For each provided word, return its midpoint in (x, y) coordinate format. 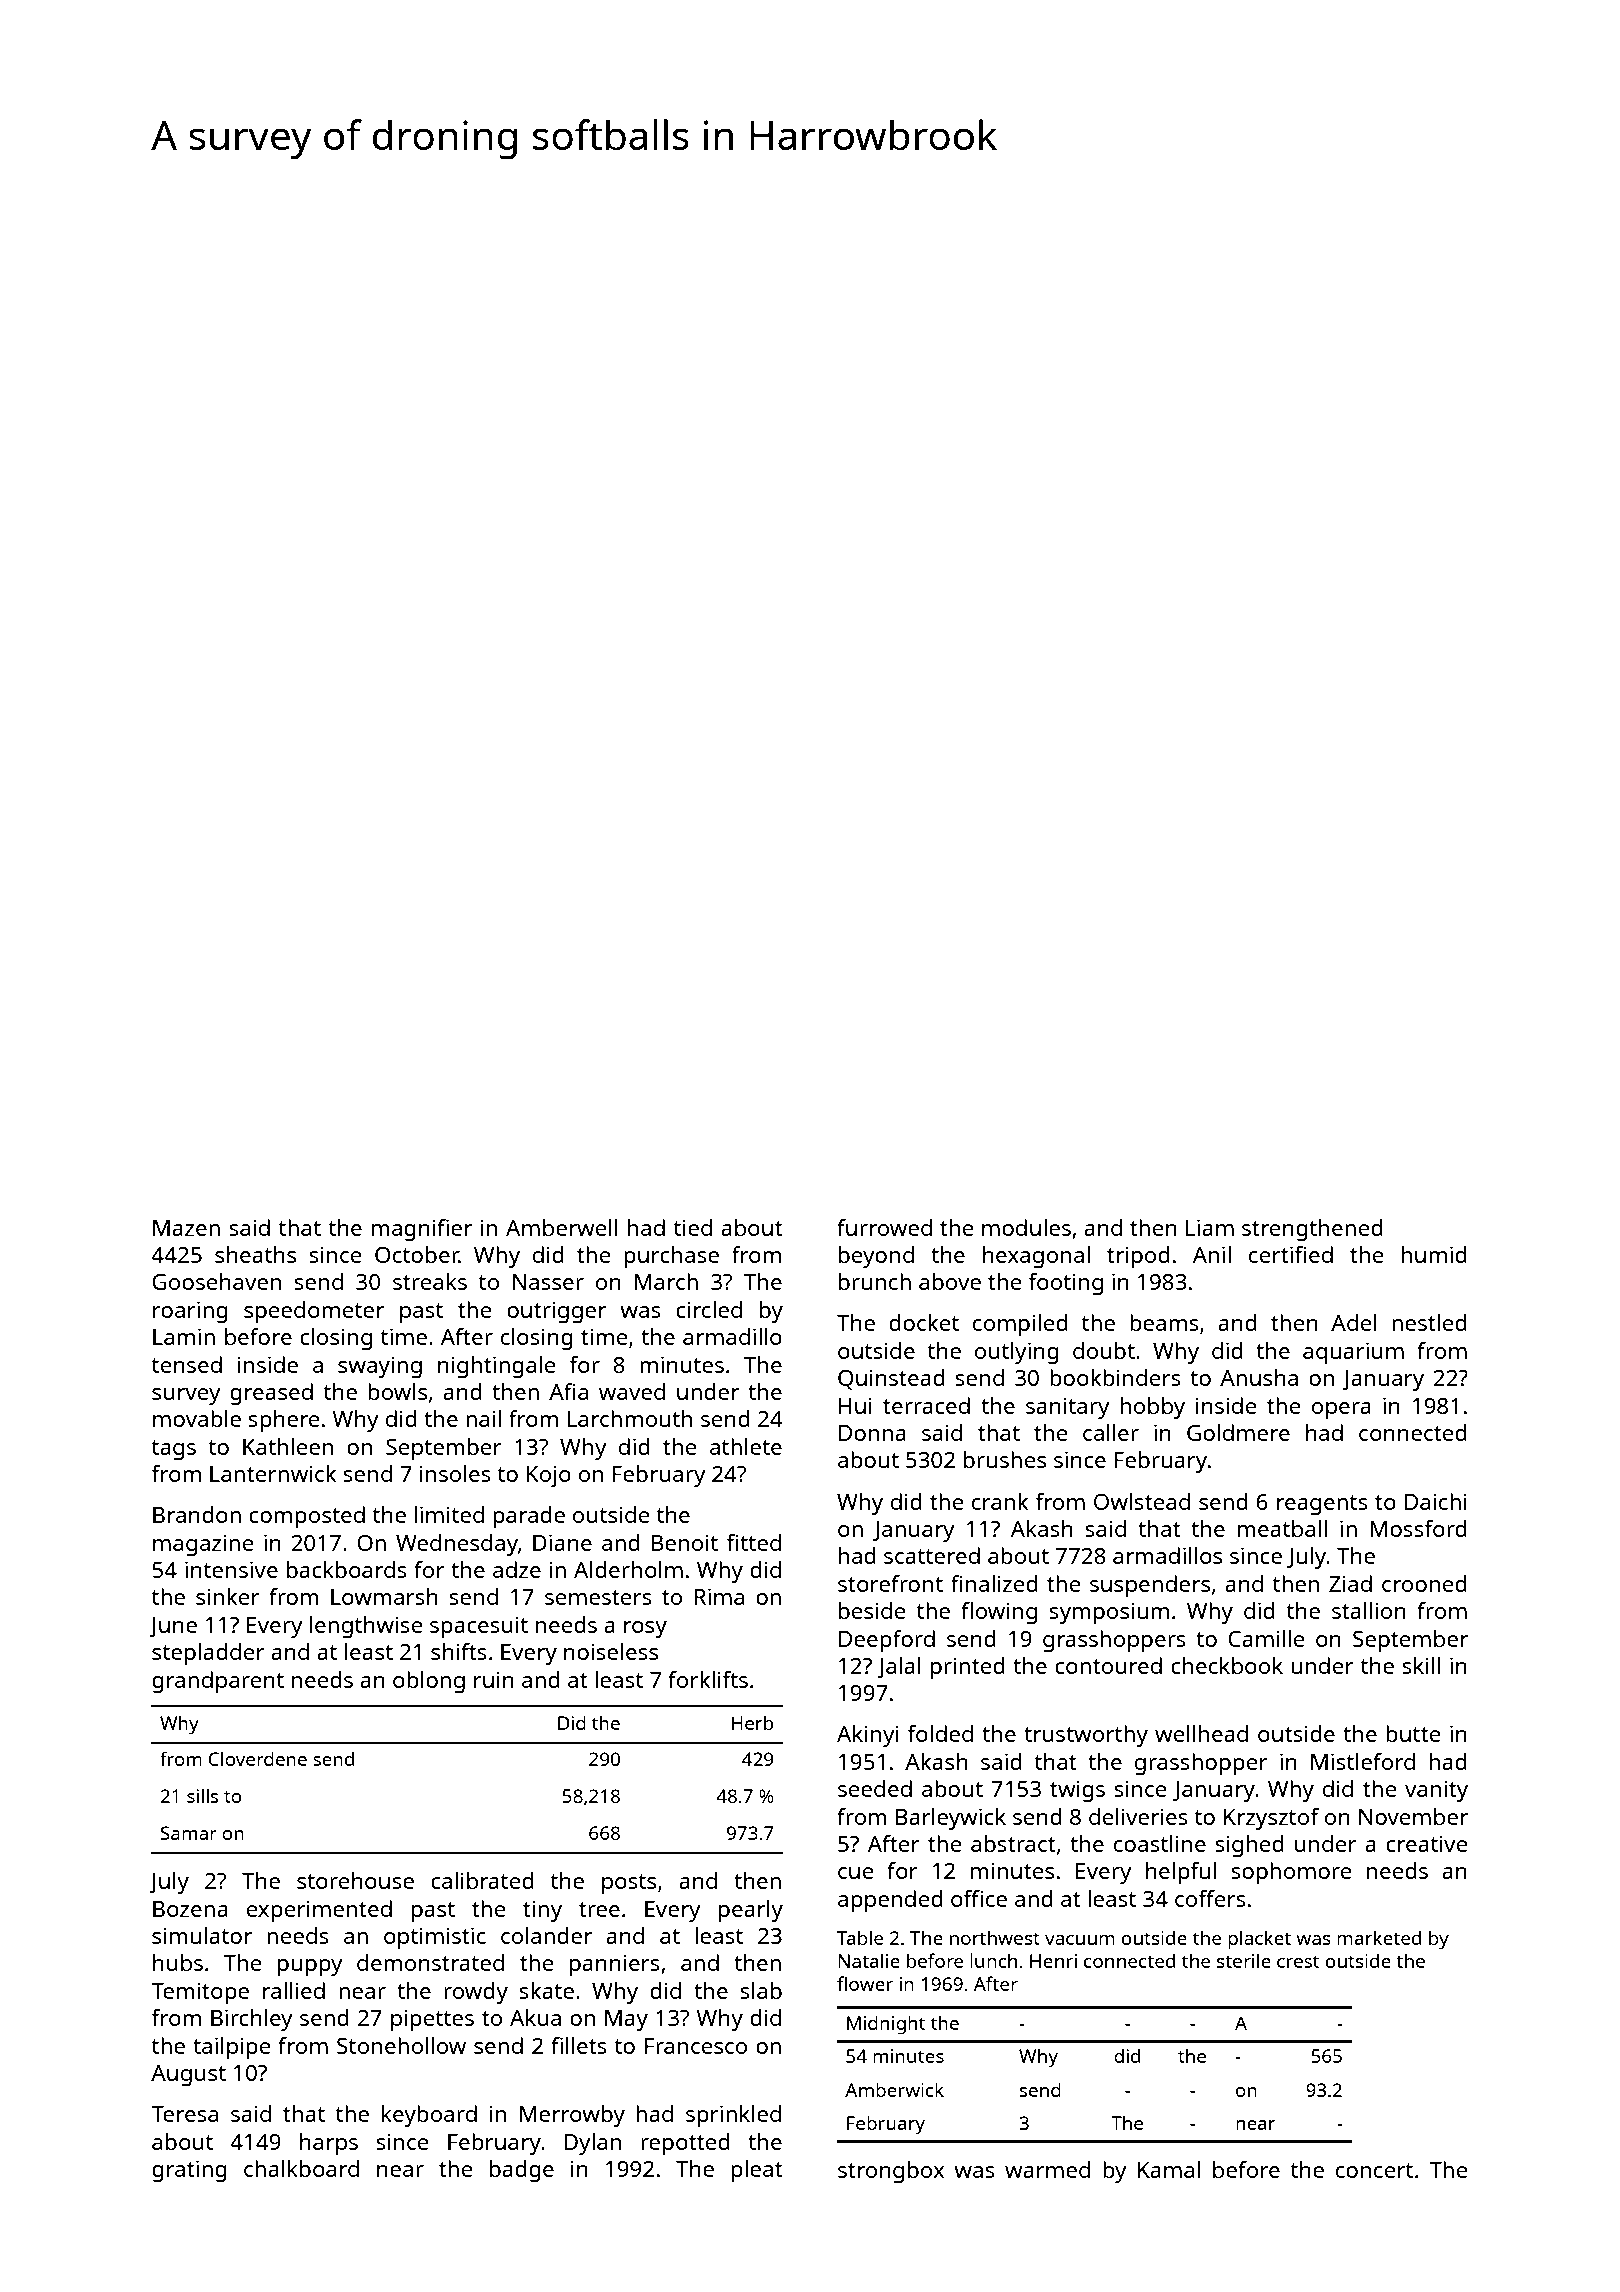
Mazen (186, 1228)
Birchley (252, 2020)
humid (1434, 1254)
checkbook (1227, 1665)
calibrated (482, 1880)
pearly (751, 1911)
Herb (753, 1723)
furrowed (884, 1227)
